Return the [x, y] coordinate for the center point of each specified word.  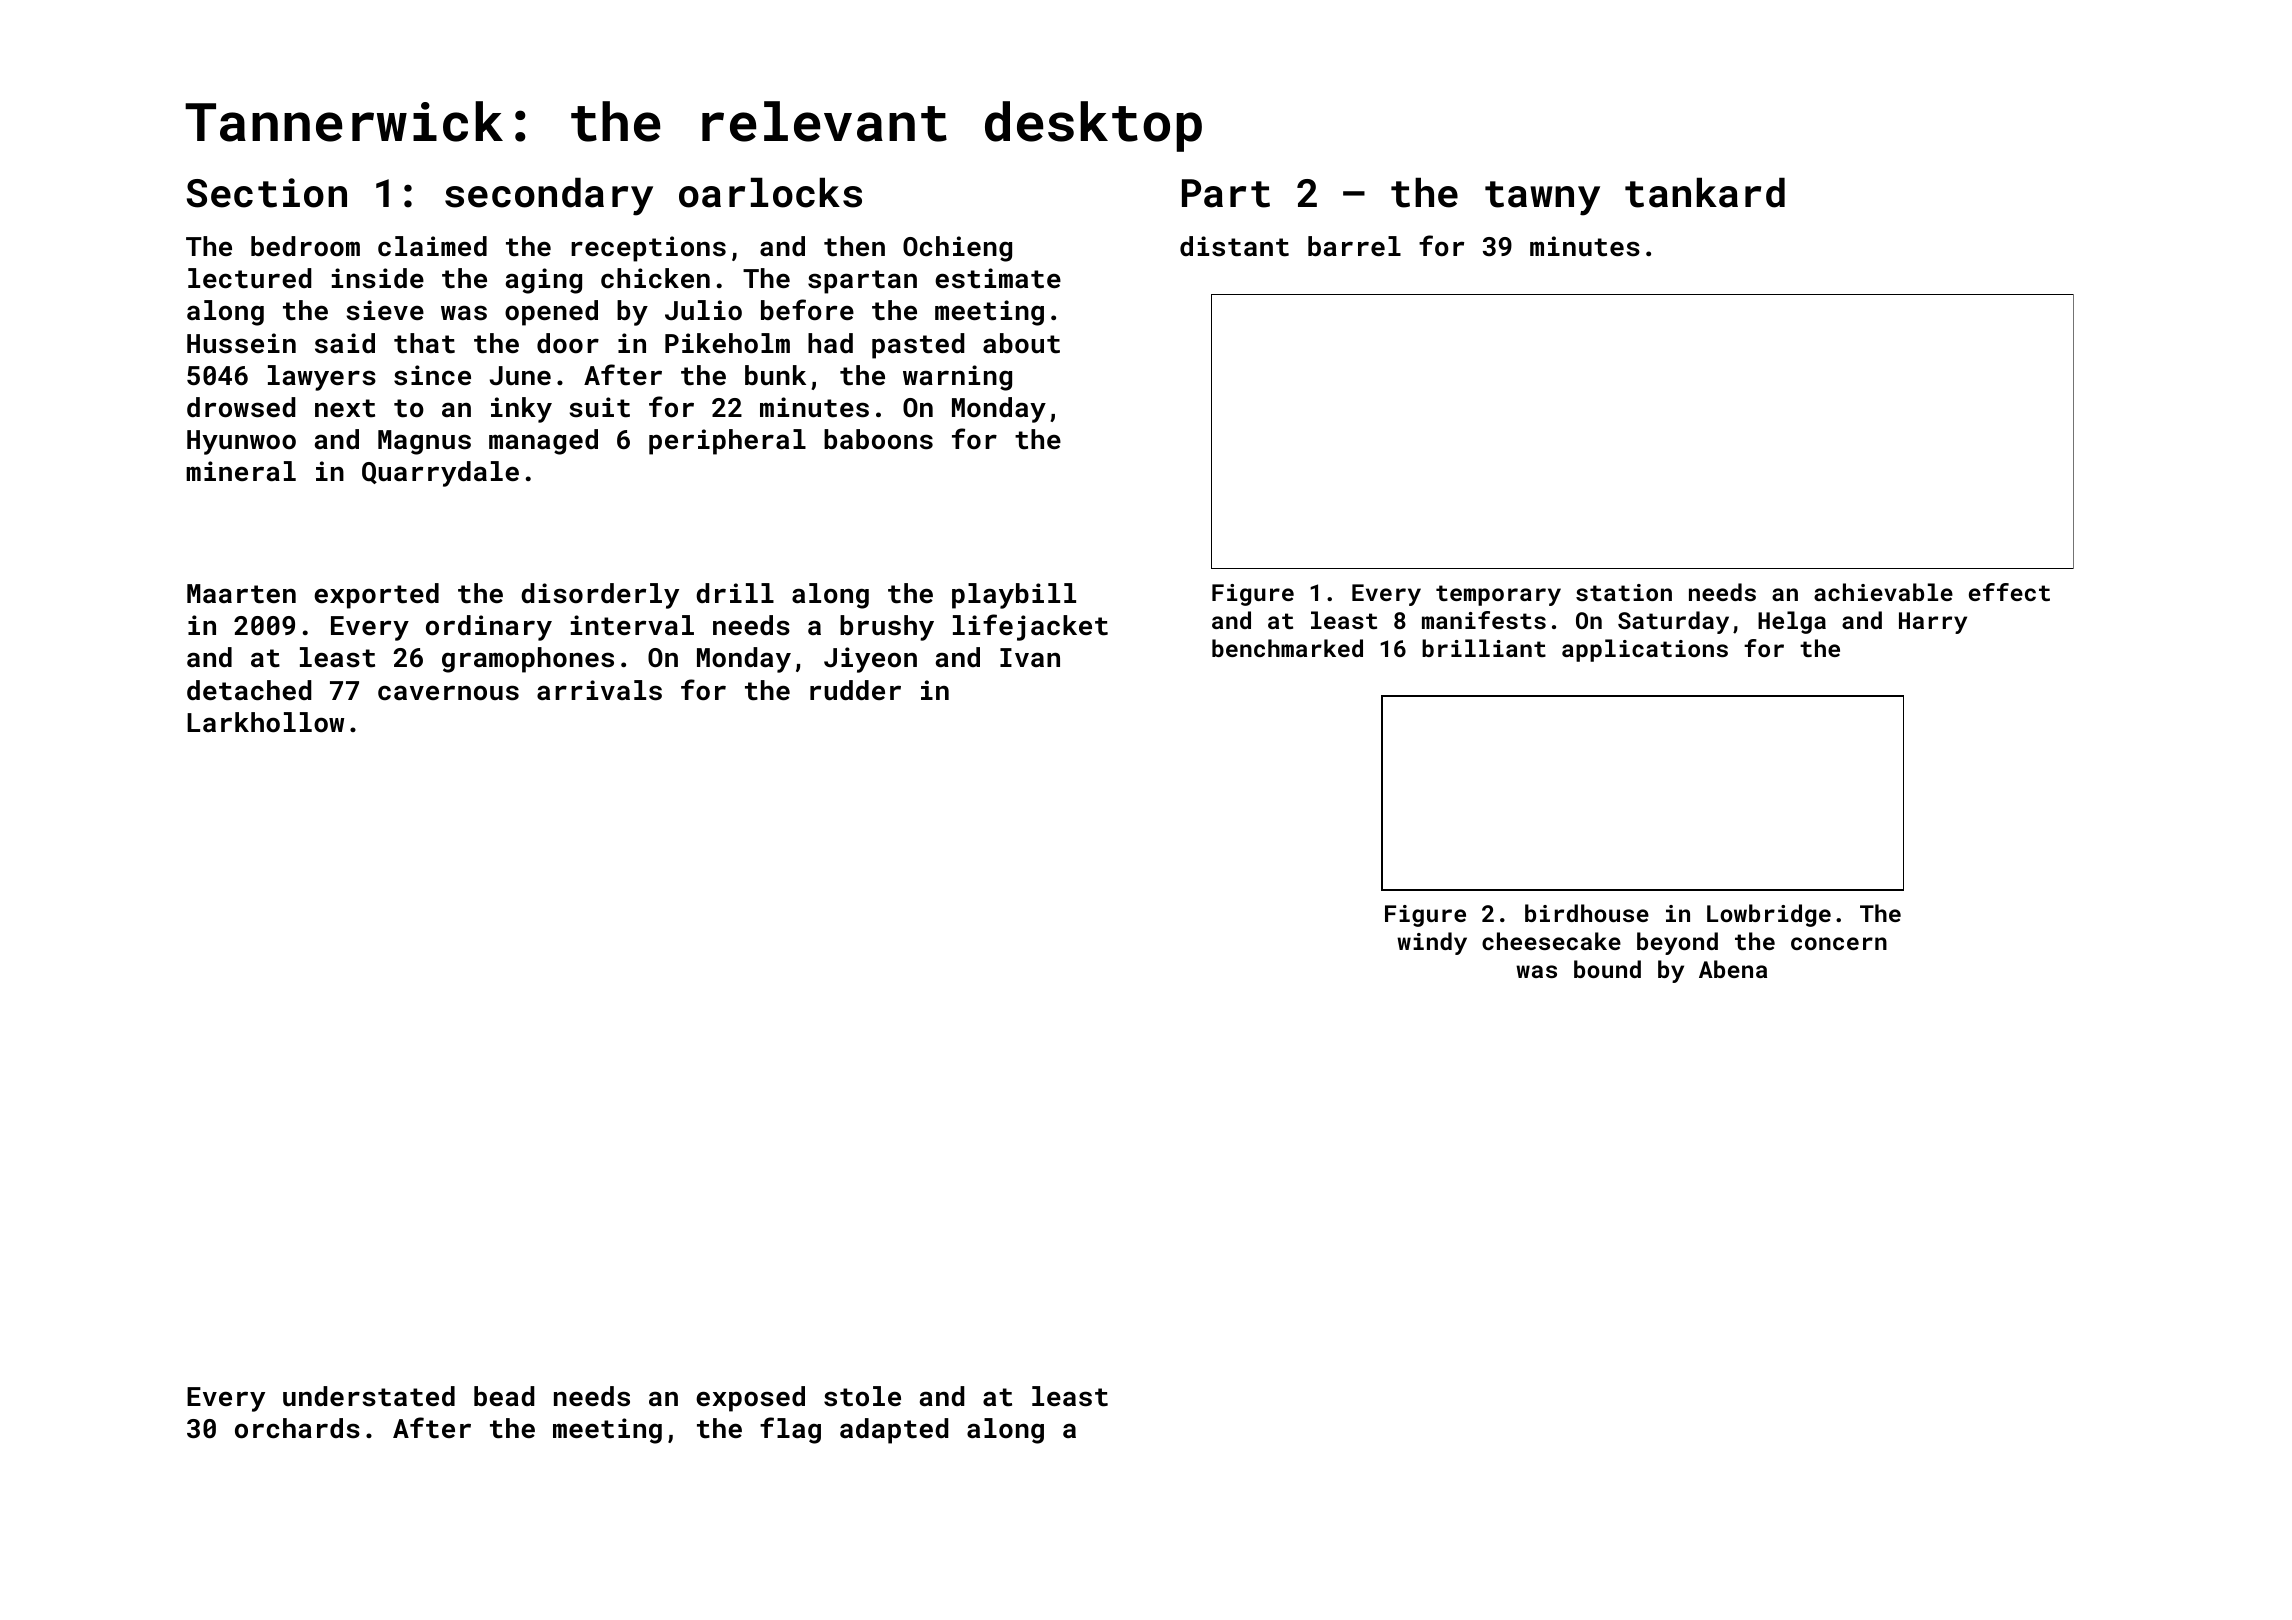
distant [1234, 246]
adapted [894, 1431]
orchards [297, 1428]
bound [1607, 969]
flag [790, 1430]
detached [249, 690]
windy [1432, 943]
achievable [1883, 592]
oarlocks [770, 193]
